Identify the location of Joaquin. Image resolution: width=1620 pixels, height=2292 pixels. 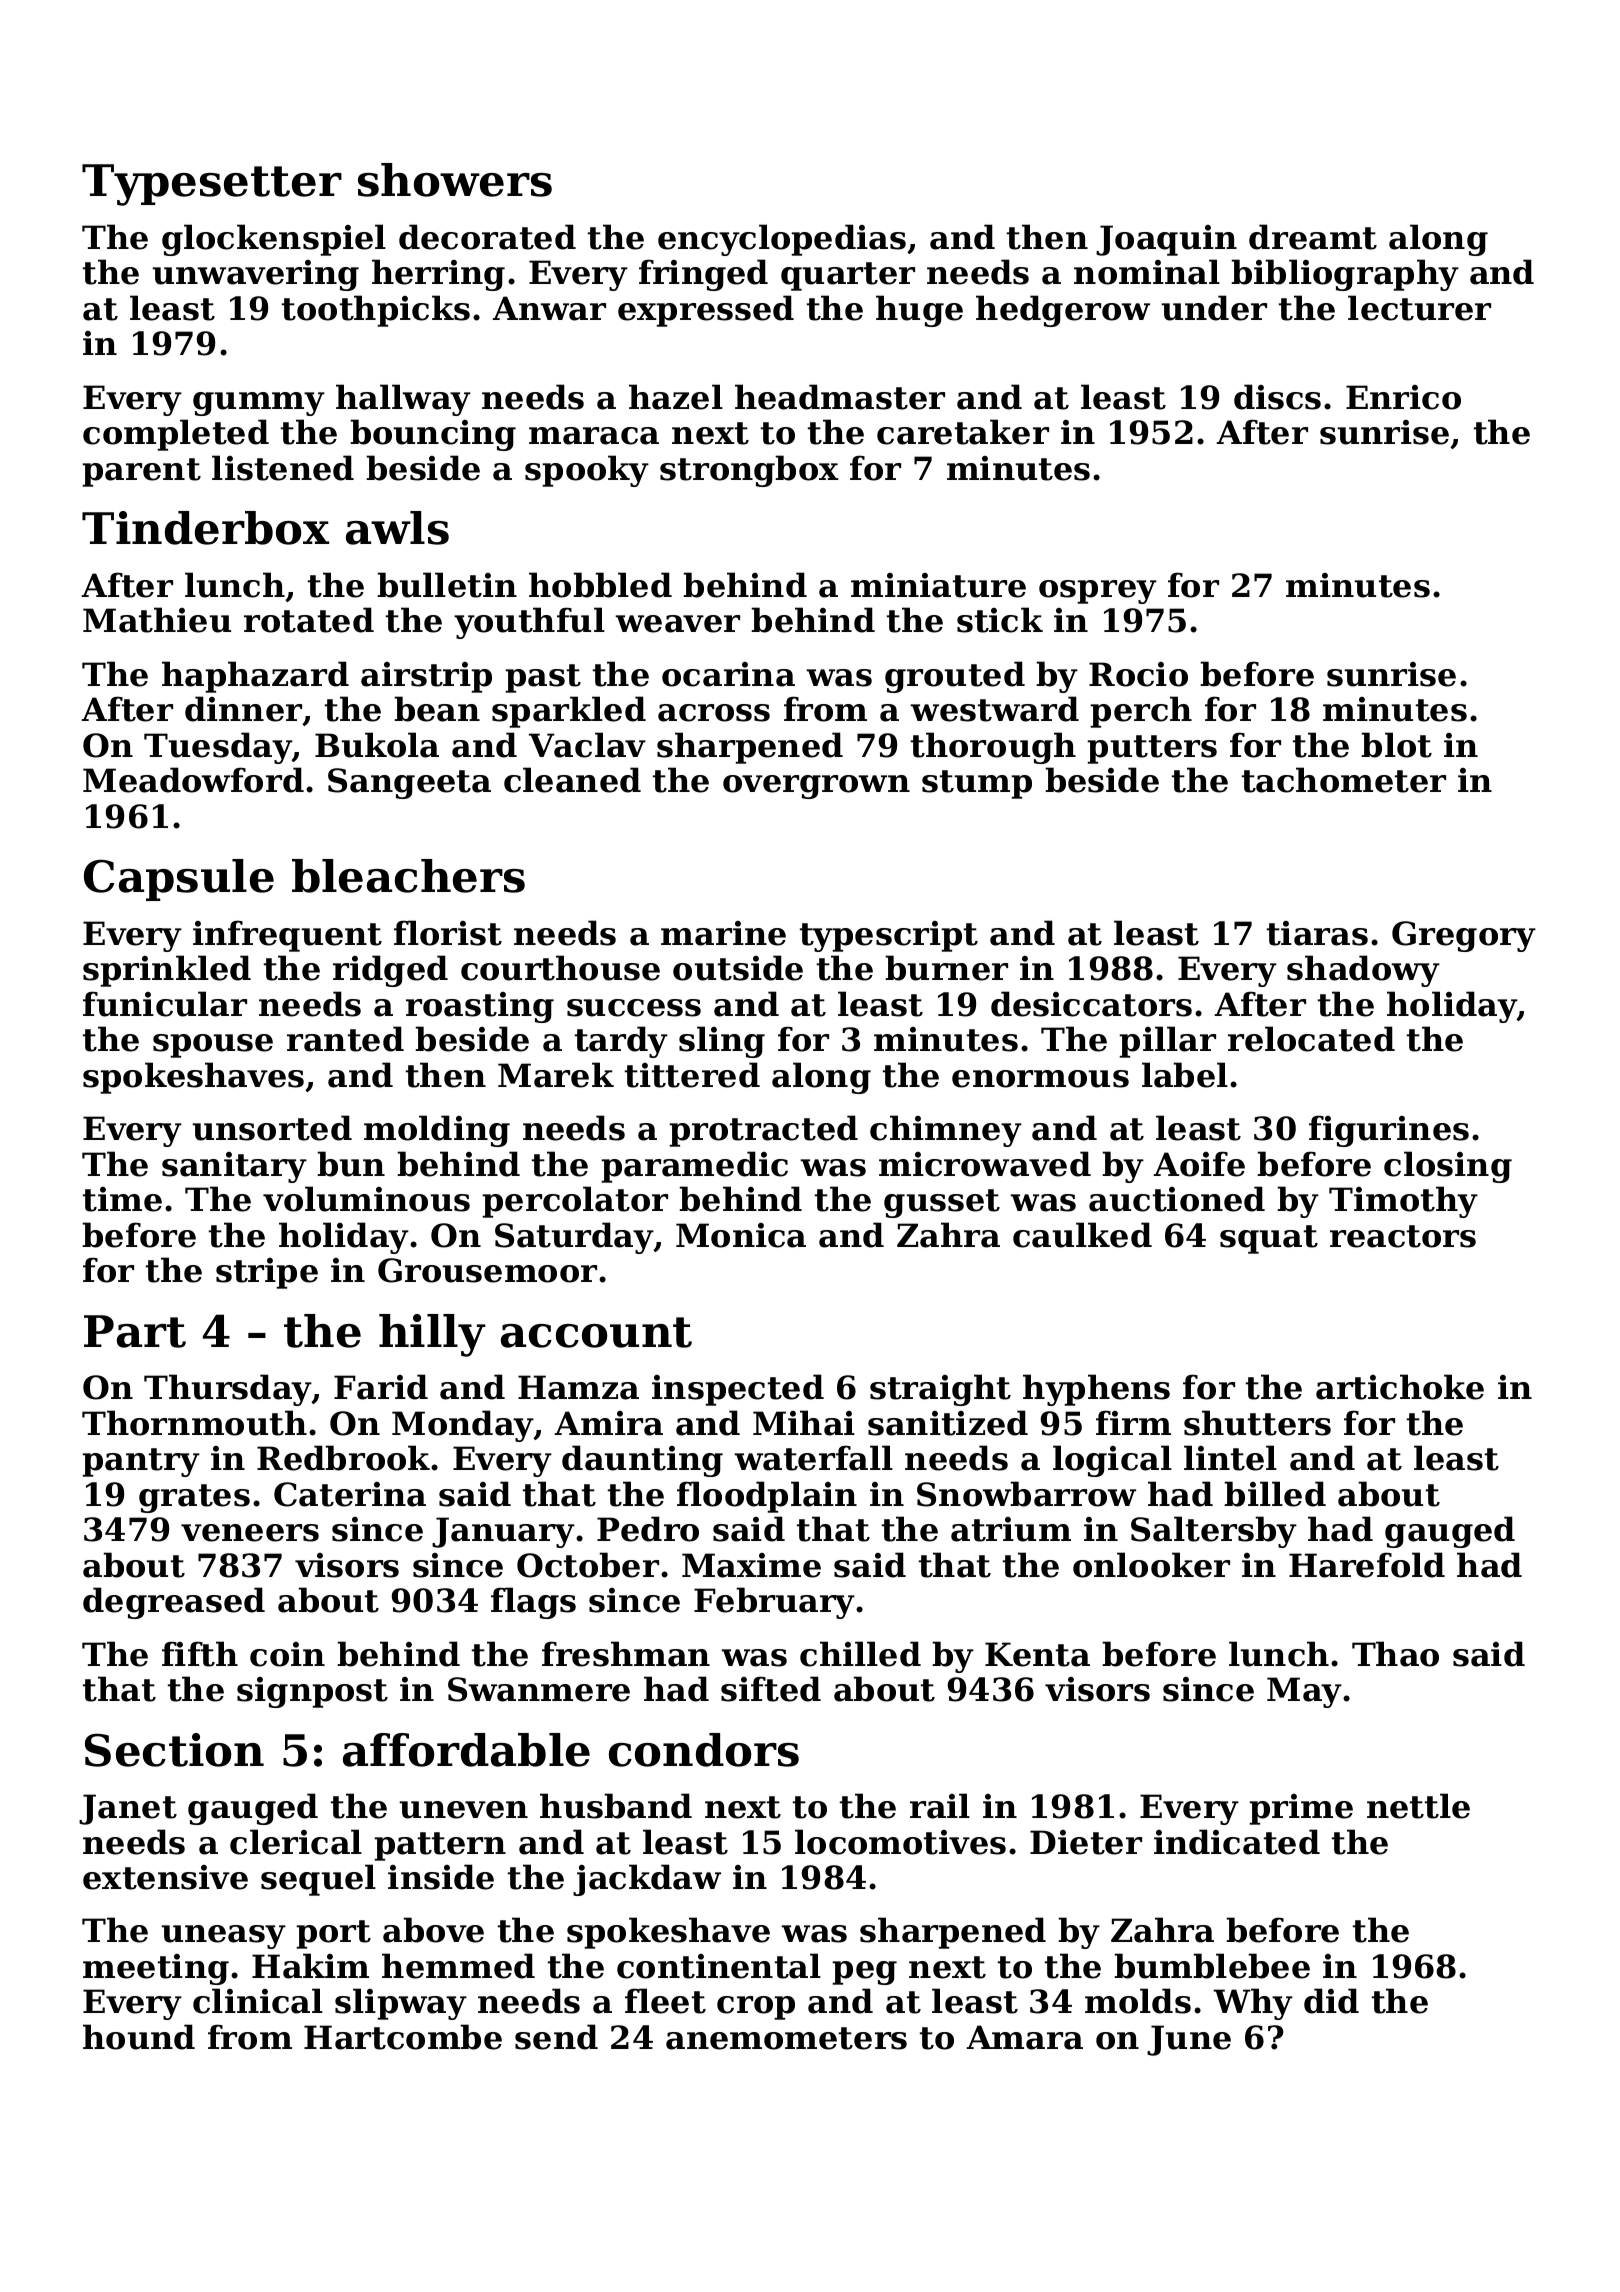
(1166, 240).
